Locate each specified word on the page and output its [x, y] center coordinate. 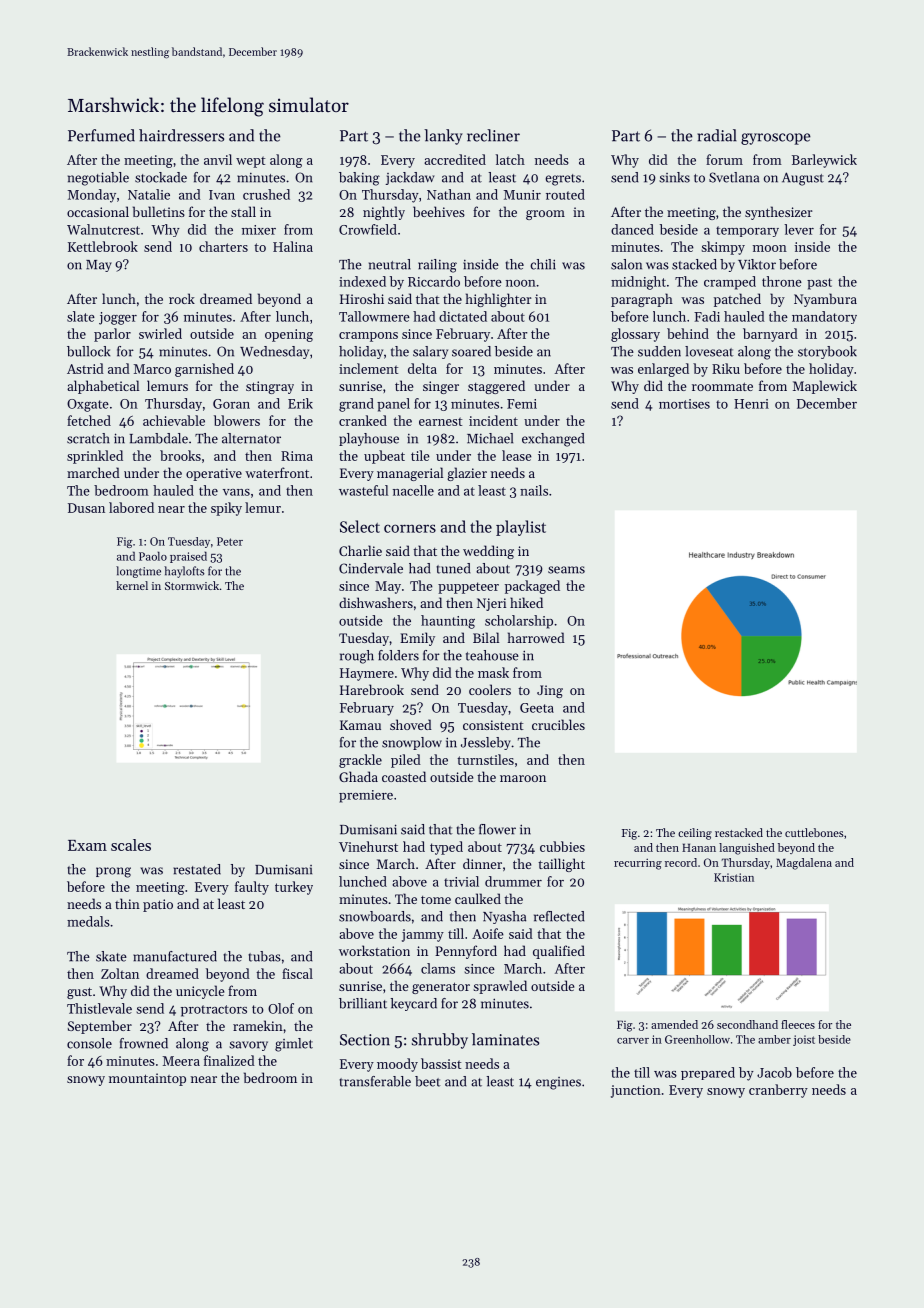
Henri [751, 404]
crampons [368, 337]
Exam [87, 845]
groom [545, 215]
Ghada [358, 776]
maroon [523, 778]
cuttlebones [814, 832]
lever [799, 229]
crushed [266, 194]
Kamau [360, 725]
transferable [375, 1081]
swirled [160, 333]
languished [747, 849]
